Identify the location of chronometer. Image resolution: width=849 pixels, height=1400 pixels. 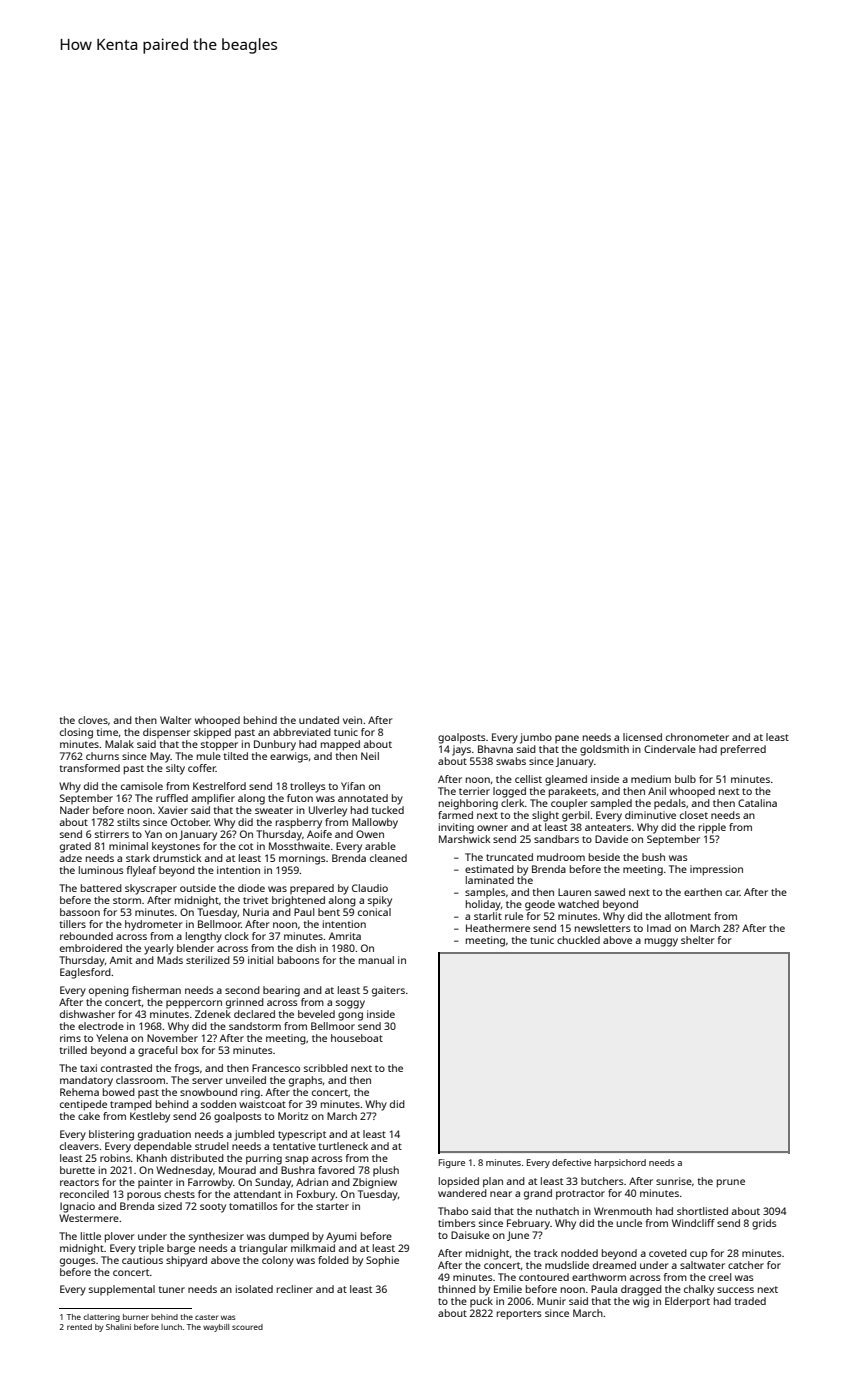
(697, 737).
